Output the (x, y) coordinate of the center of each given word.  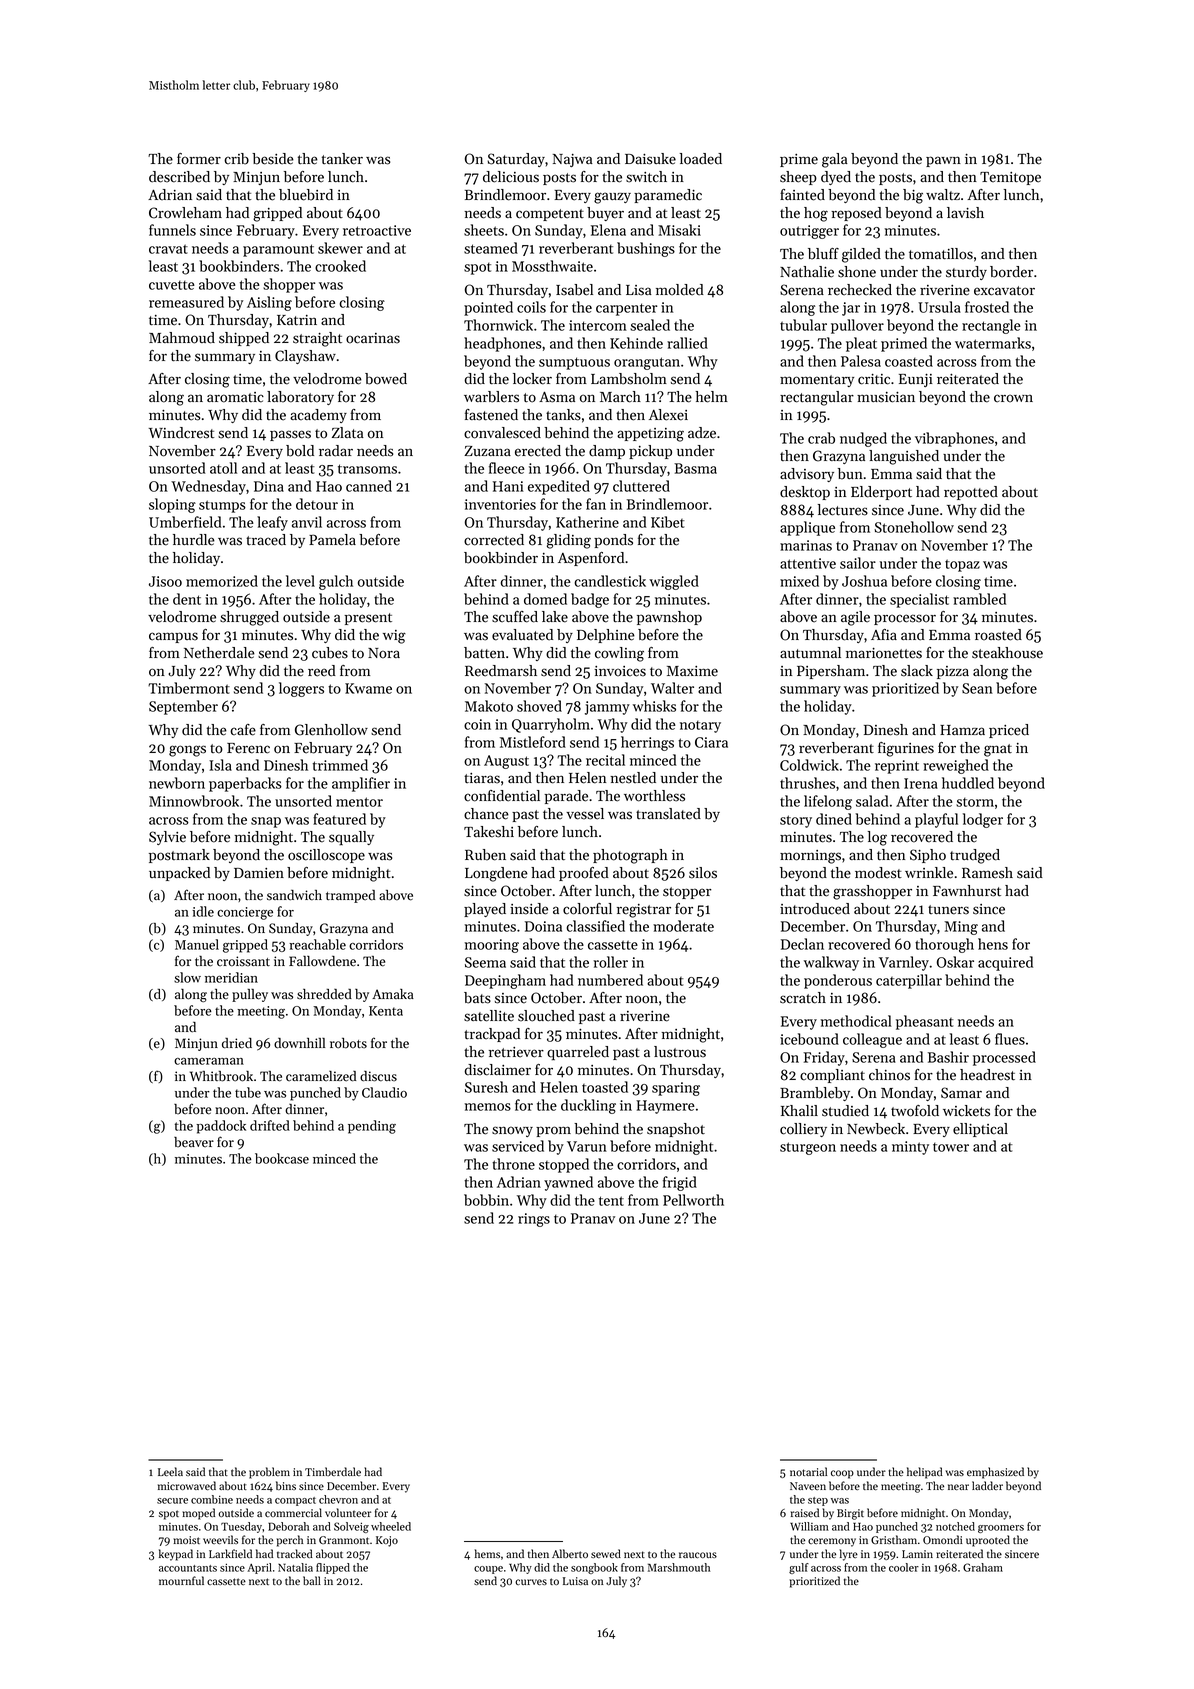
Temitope (1010, 178)
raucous (698, 1555)
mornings (810, 857)
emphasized (995, 1473)
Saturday (516, 160)
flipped (333, 1568)
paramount (278, 250)
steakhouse (1007, 653)
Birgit (850, 1514)
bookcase (282, 1158)
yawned (568, 1183)
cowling (619, 654)
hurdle (194, 540)
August (506, 762)
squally (351, 838)
